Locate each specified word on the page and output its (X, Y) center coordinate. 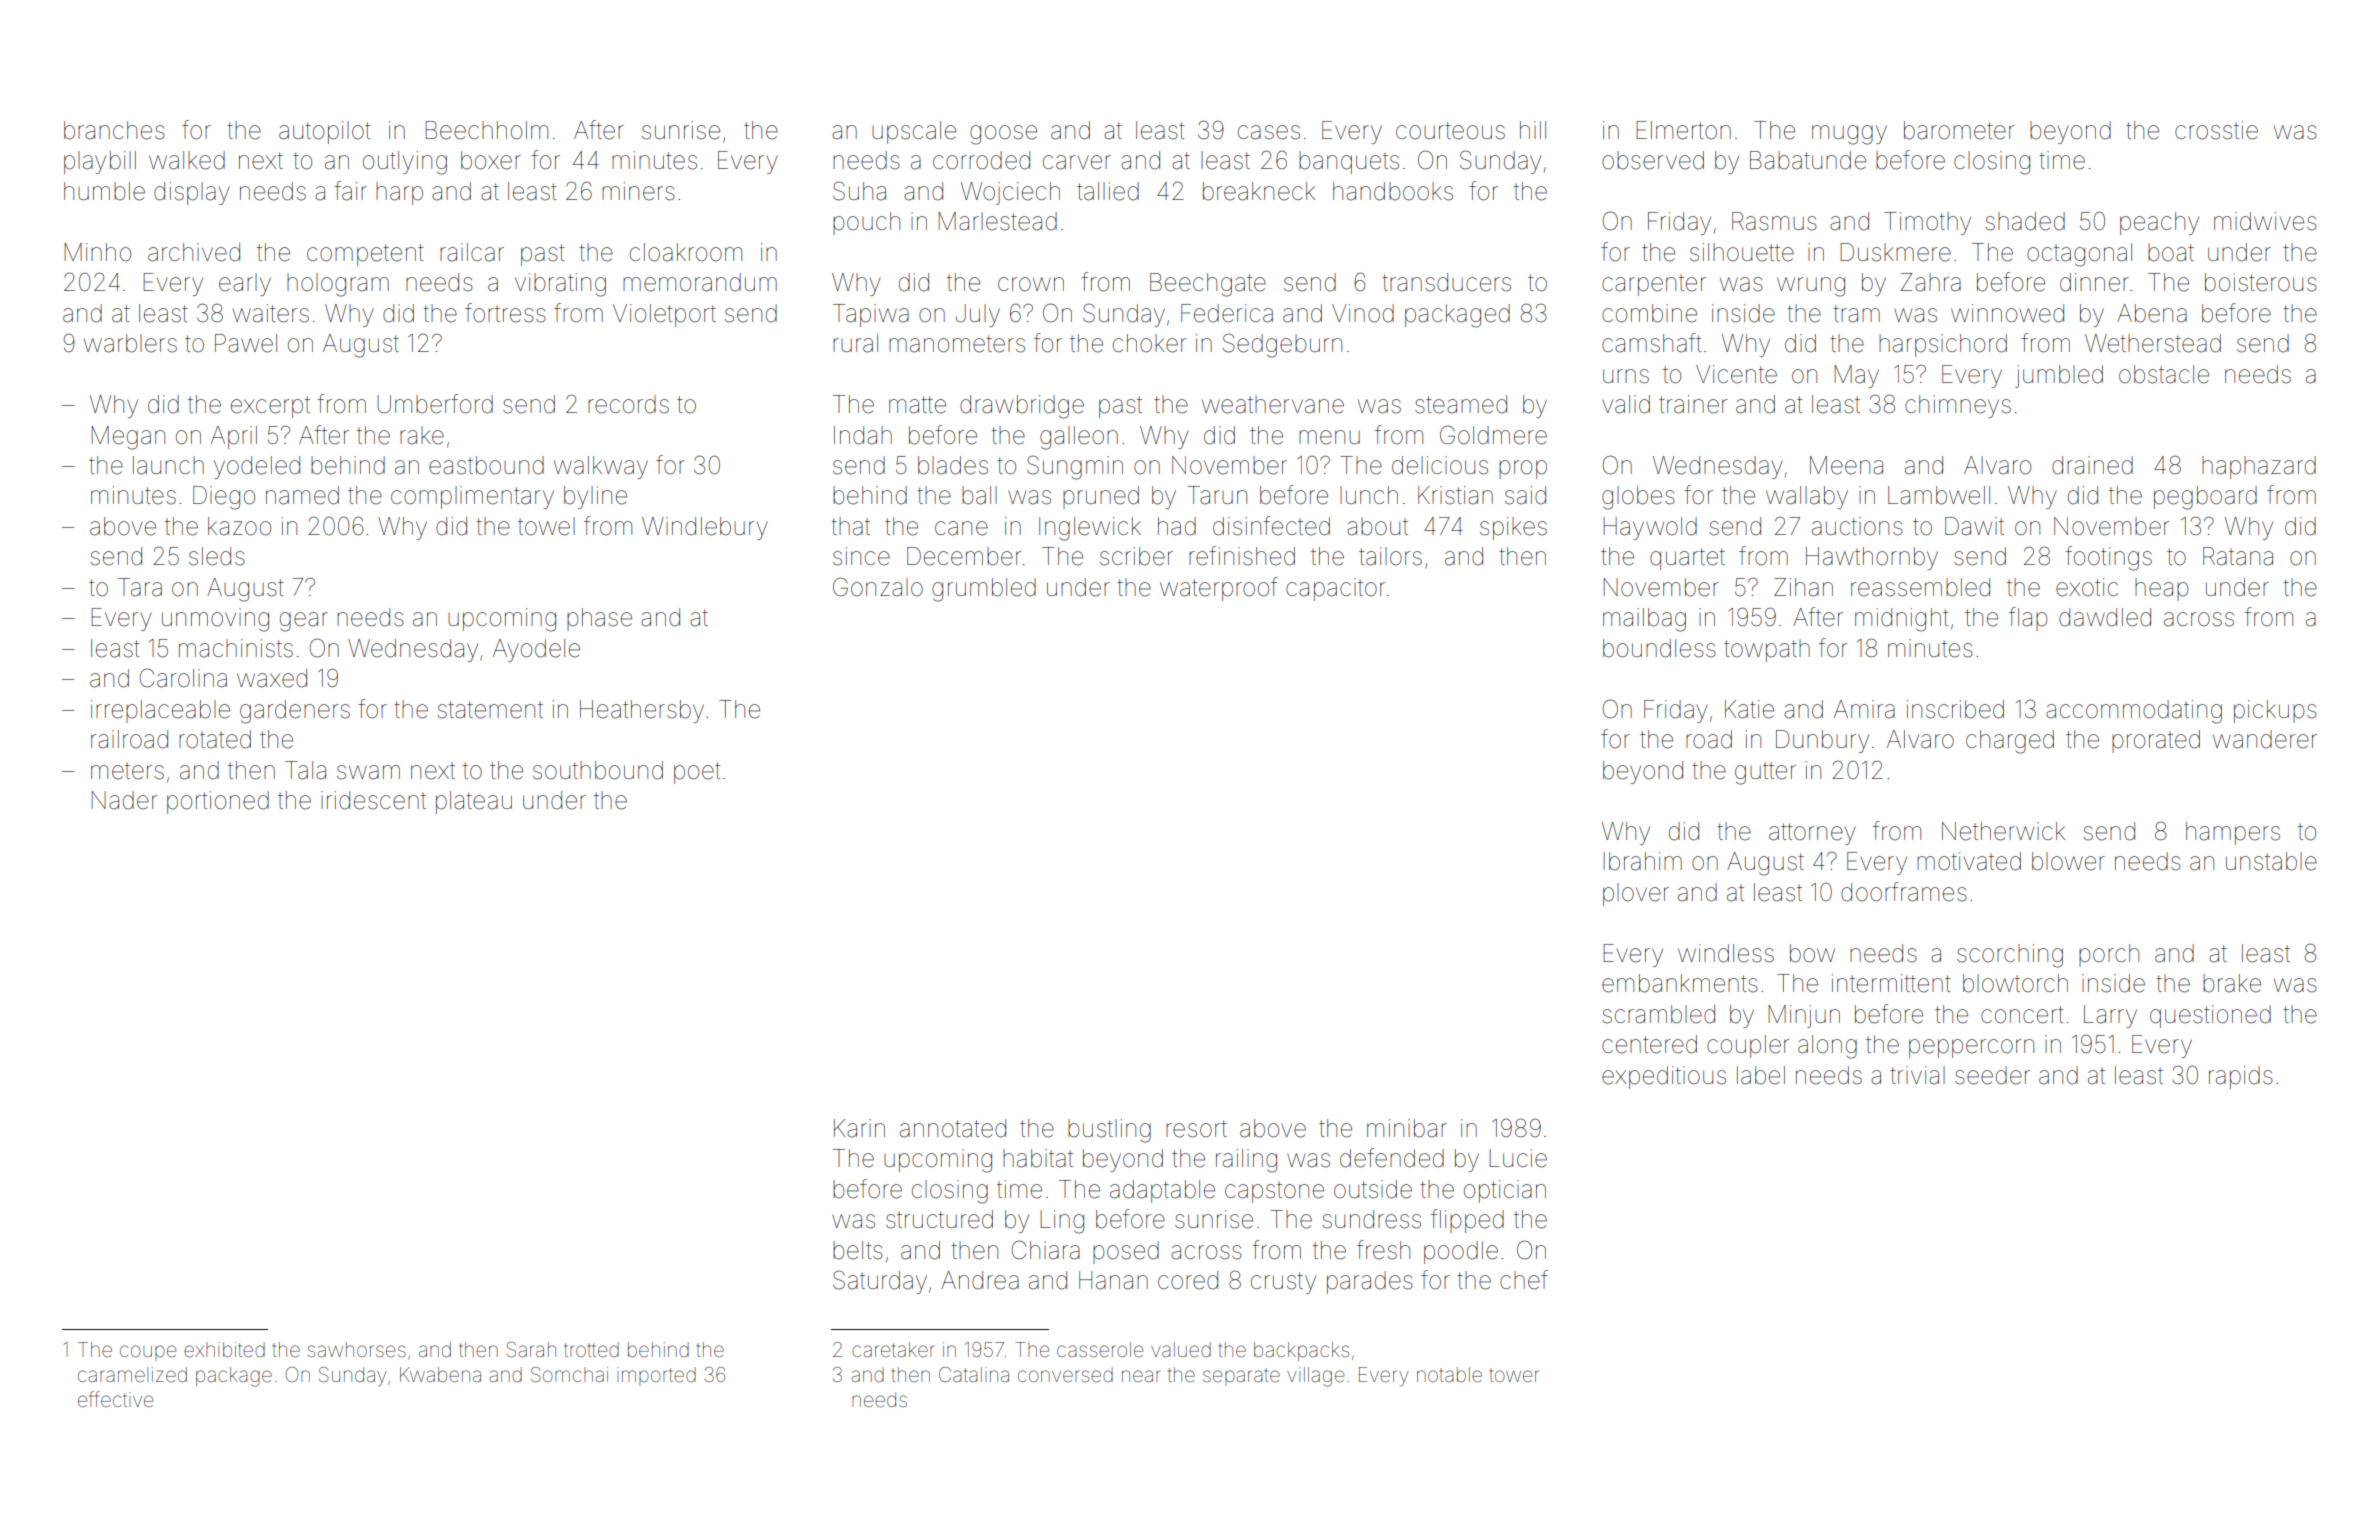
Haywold (1650, 528)
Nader (124, 800)
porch (2109, 955)
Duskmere (1895, 252)
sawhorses (357, 1349)
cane (961, 528)
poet (697, 773)
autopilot (325, 132)
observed (1653, 160)
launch (168, 465)
